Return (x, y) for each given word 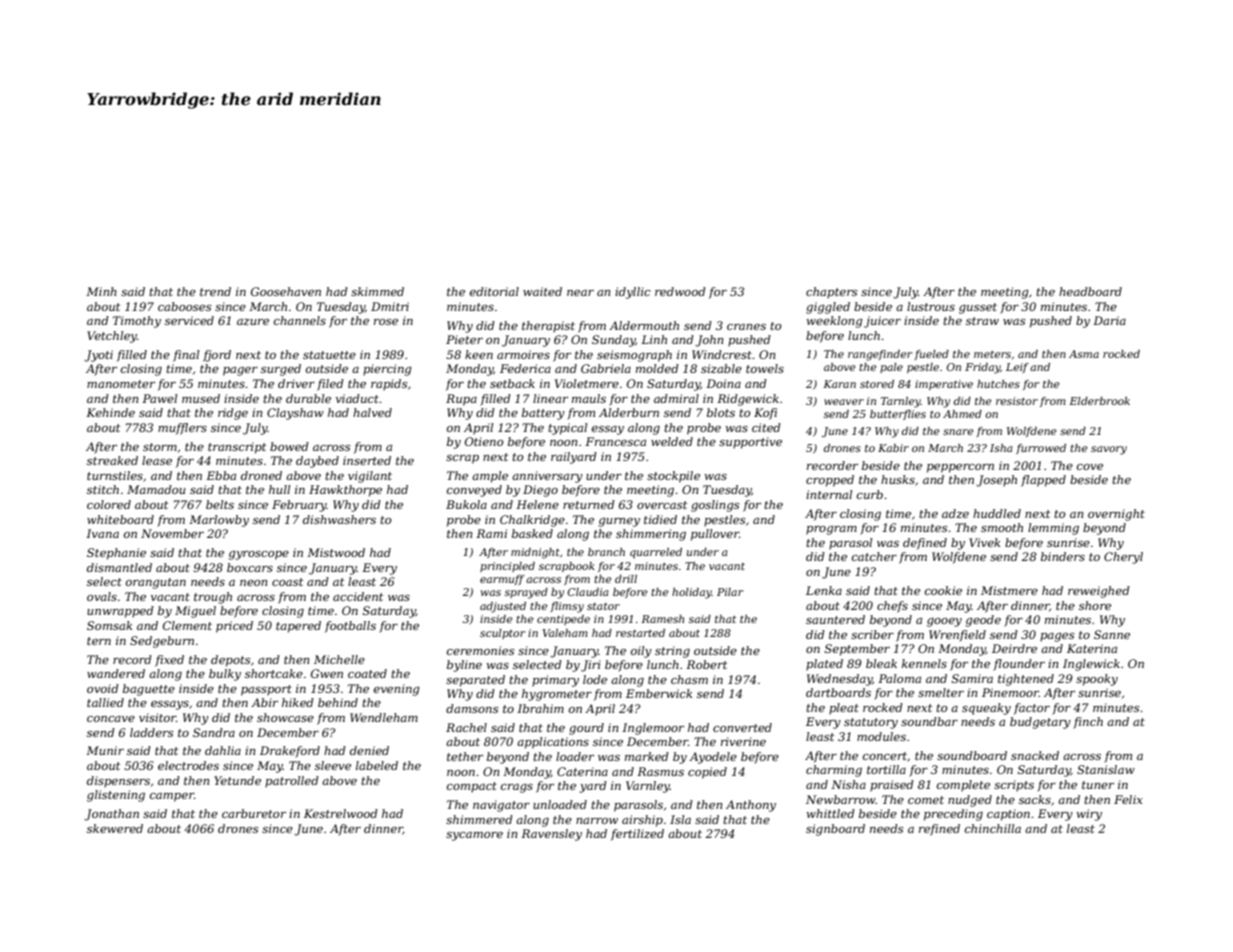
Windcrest (722, 354)
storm (160, 447)
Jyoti (98, 356)
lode (595, 679)
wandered (116, 673)
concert (885, 756)
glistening (116, 796)
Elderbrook (1099, 401)
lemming (1053, 529)
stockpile (673, 477)
